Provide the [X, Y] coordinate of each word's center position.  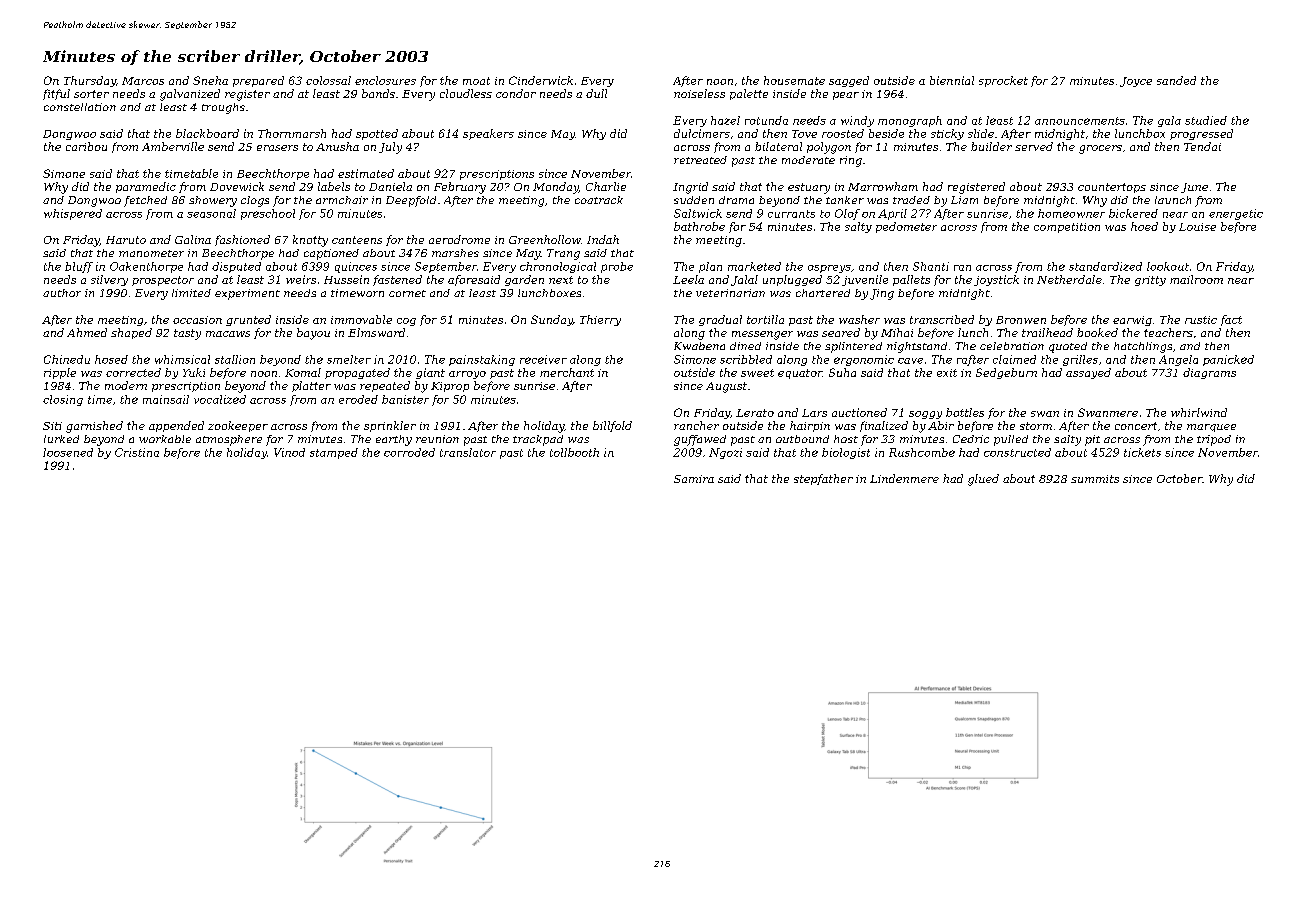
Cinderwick [541, 80]
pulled [1011, 440]
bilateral [778, 146]
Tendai [1202, 146]
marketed [754, 266]
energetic [1236, 214]
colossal [328, 80]
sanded [1176, 80]
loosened [68, 452]
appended [176, 426]
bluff [79, 267]
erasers [277, 148]
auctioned [859, 412]
